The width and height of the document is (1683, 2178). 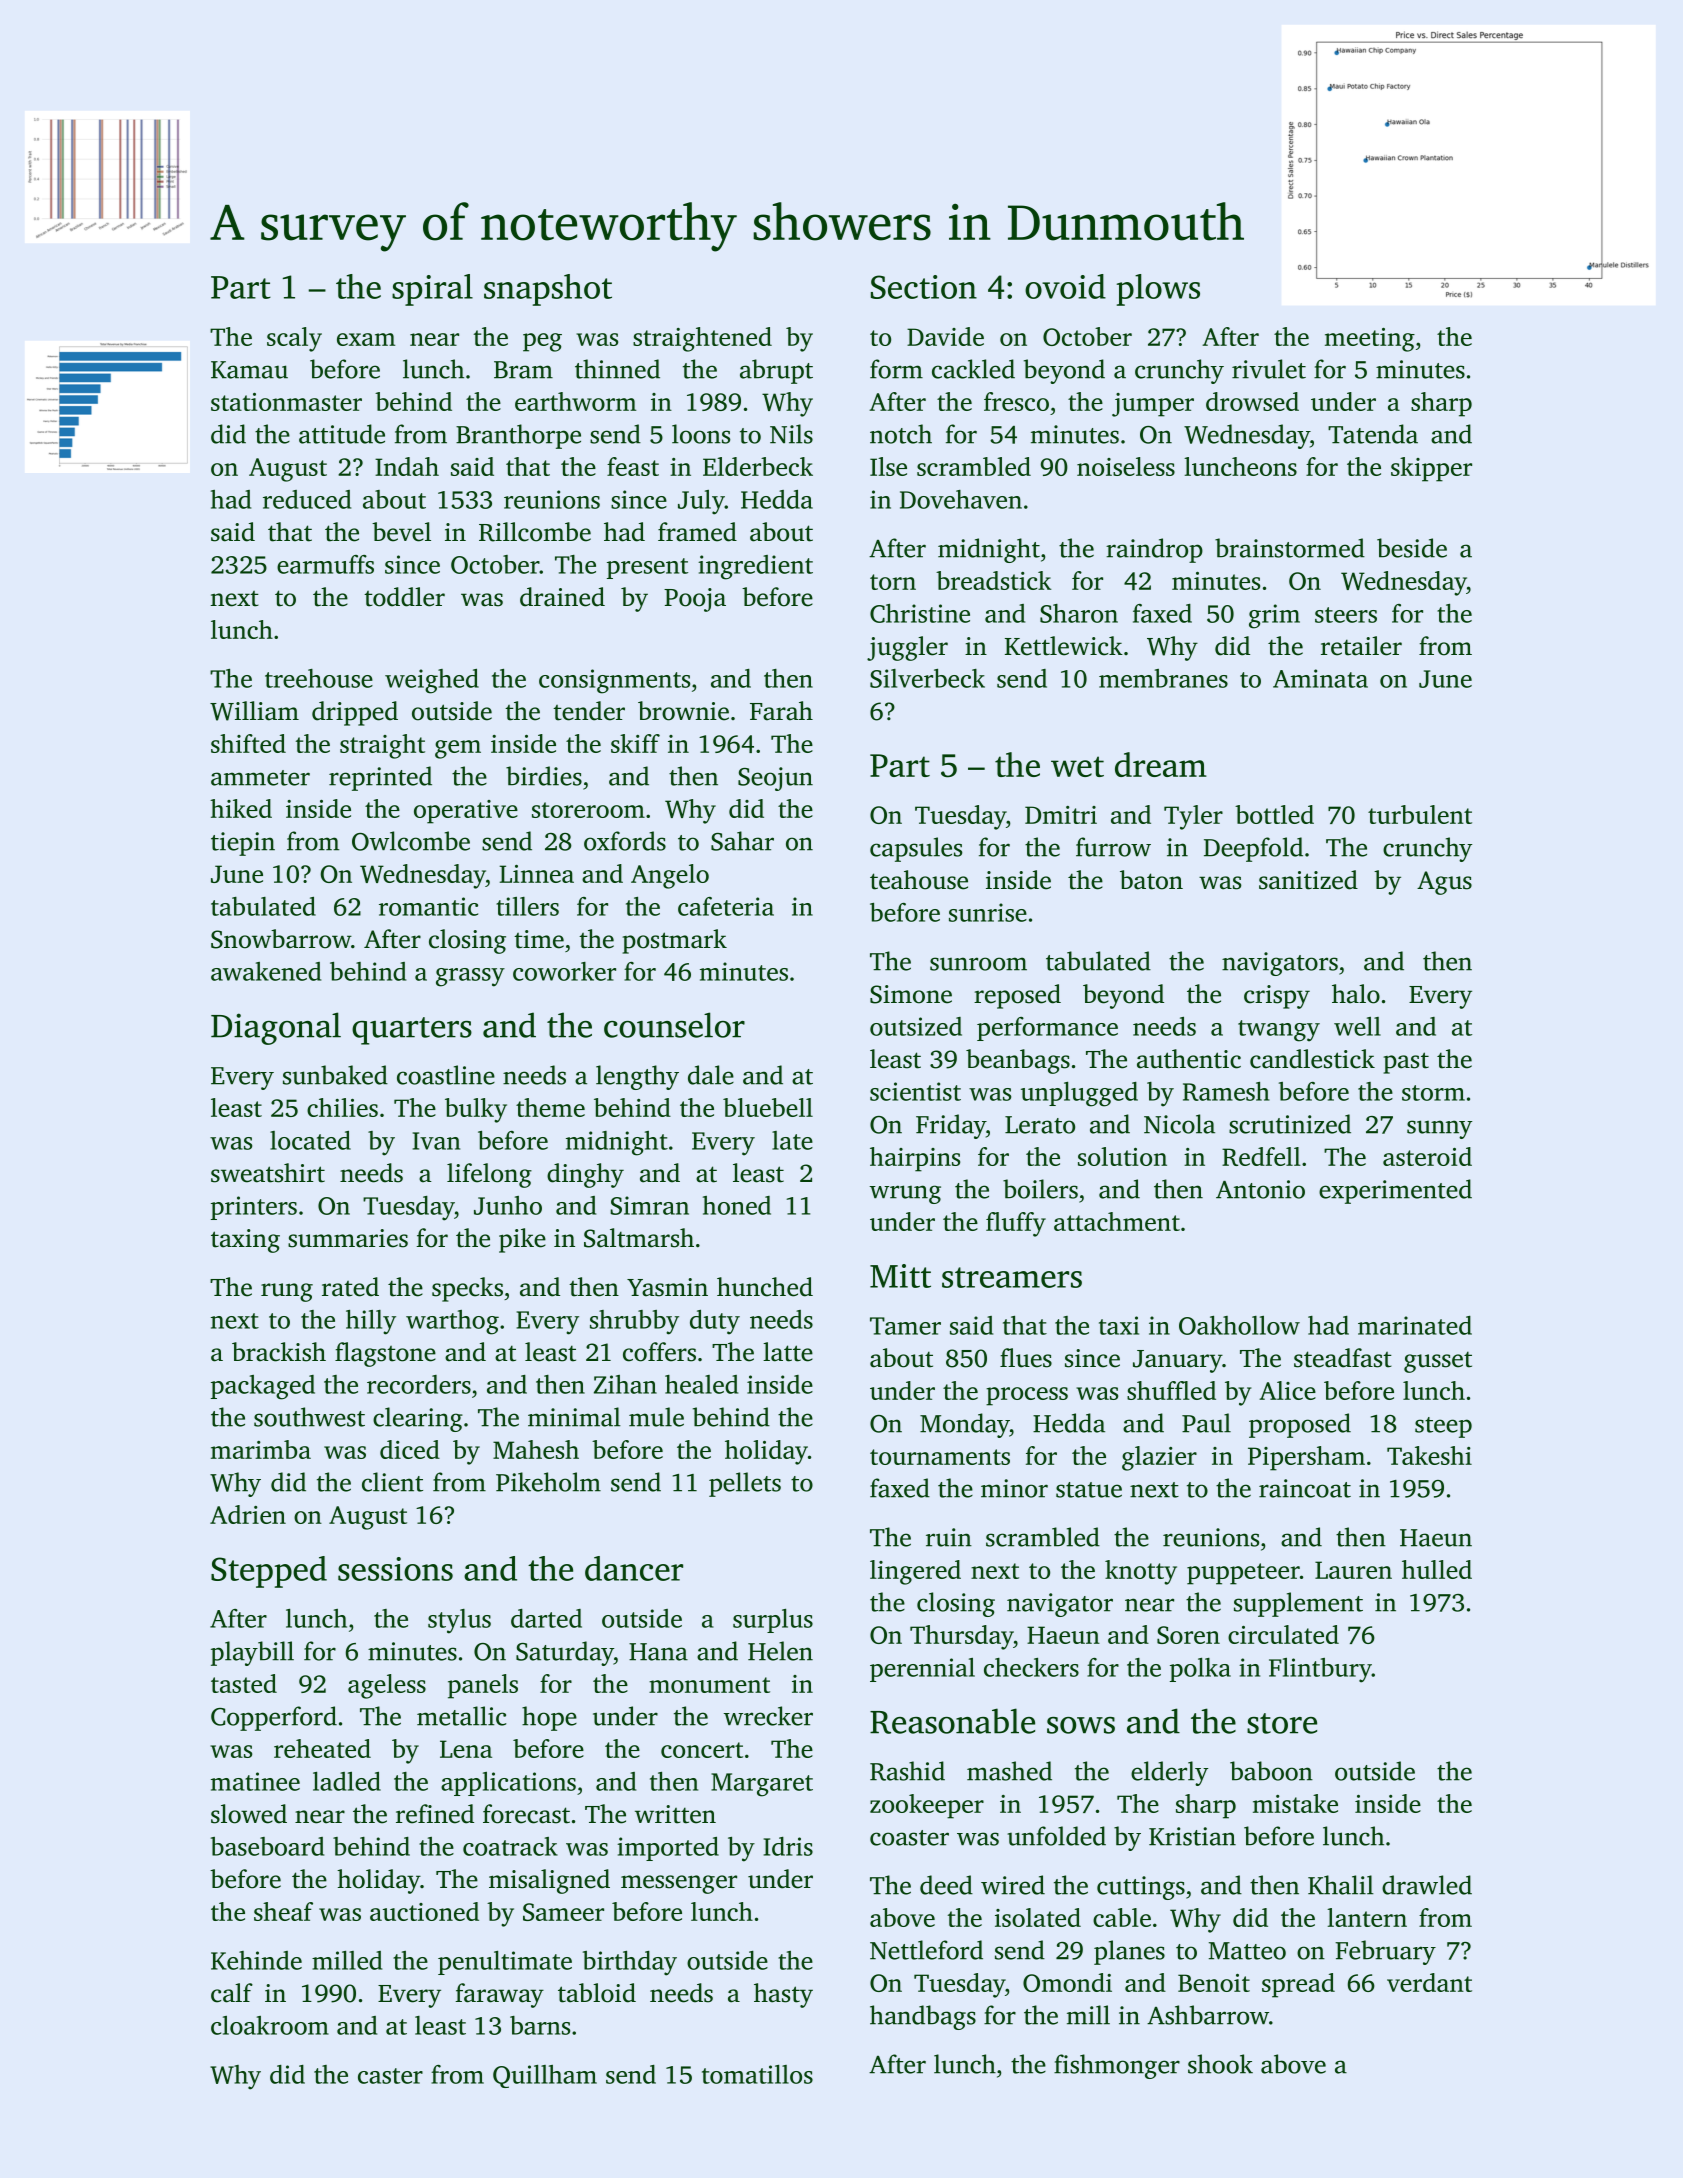 I want to click on Section, so click(x=924, y=287).
